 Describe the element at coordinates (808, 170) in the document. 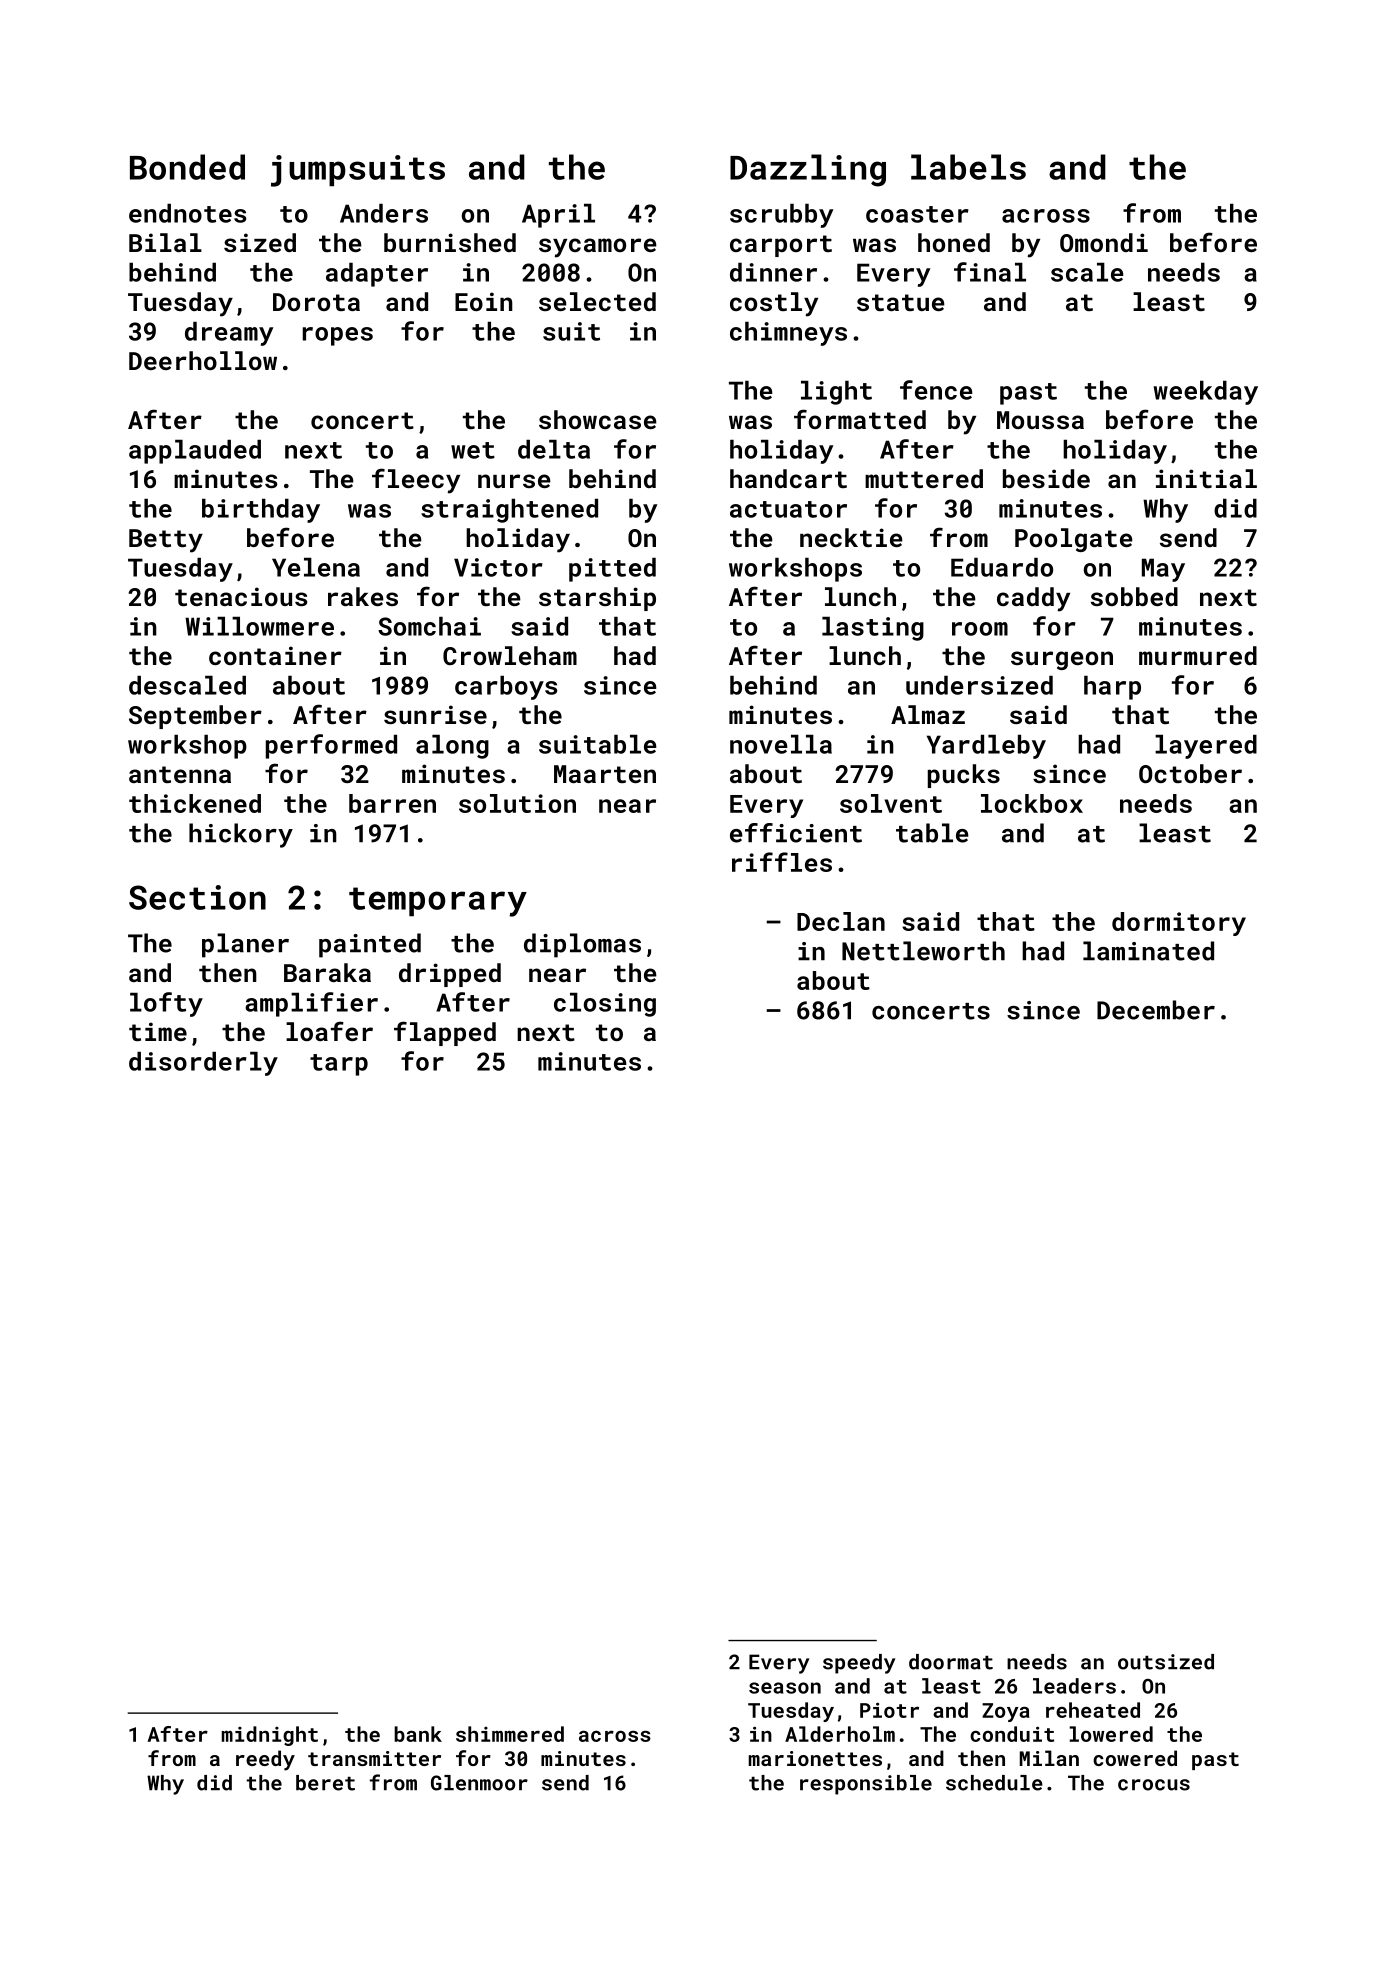

I see `Dazzling` at that location.
